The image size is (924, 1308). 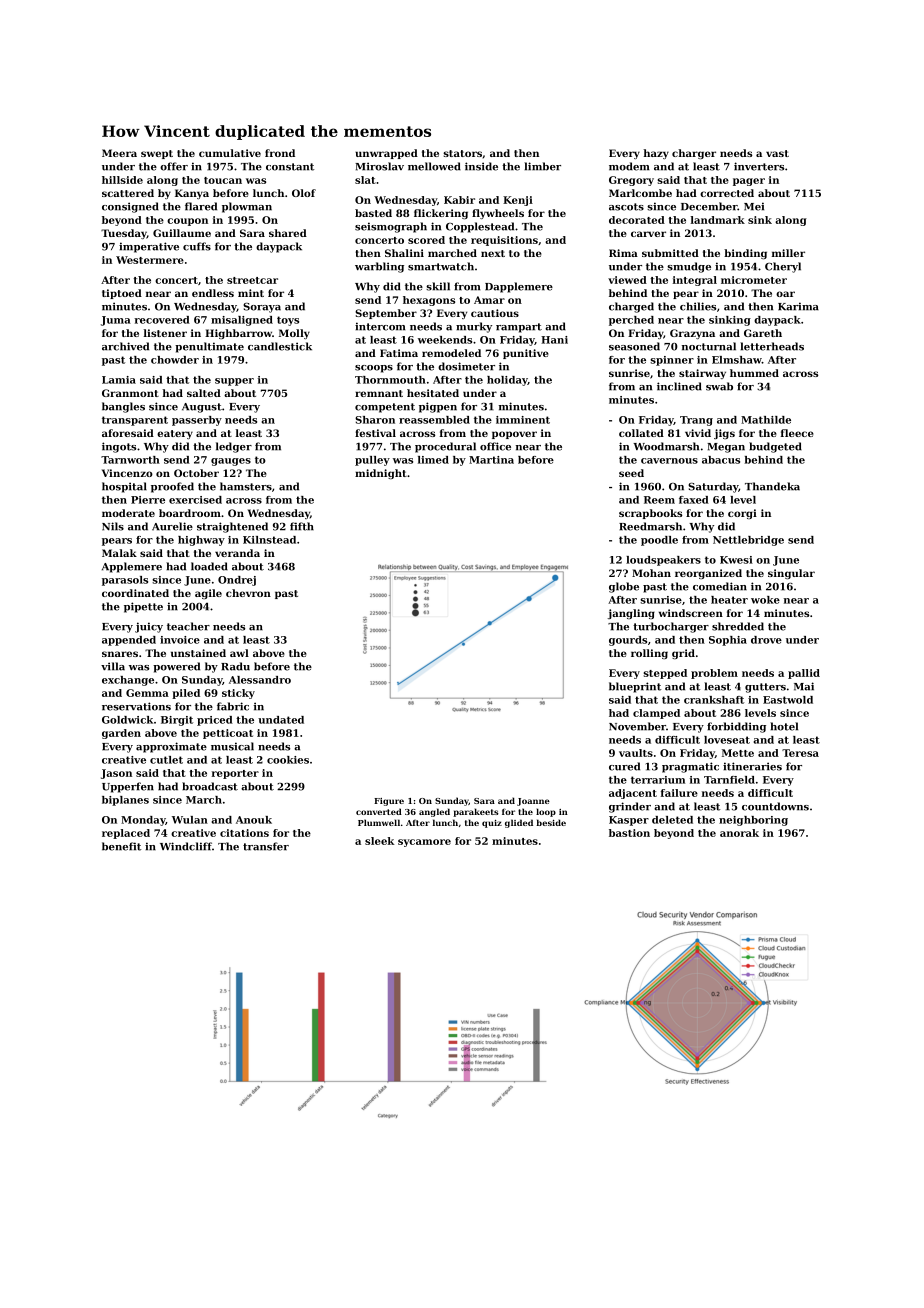 I want to click on Meera, so click(x=119, y=153).
